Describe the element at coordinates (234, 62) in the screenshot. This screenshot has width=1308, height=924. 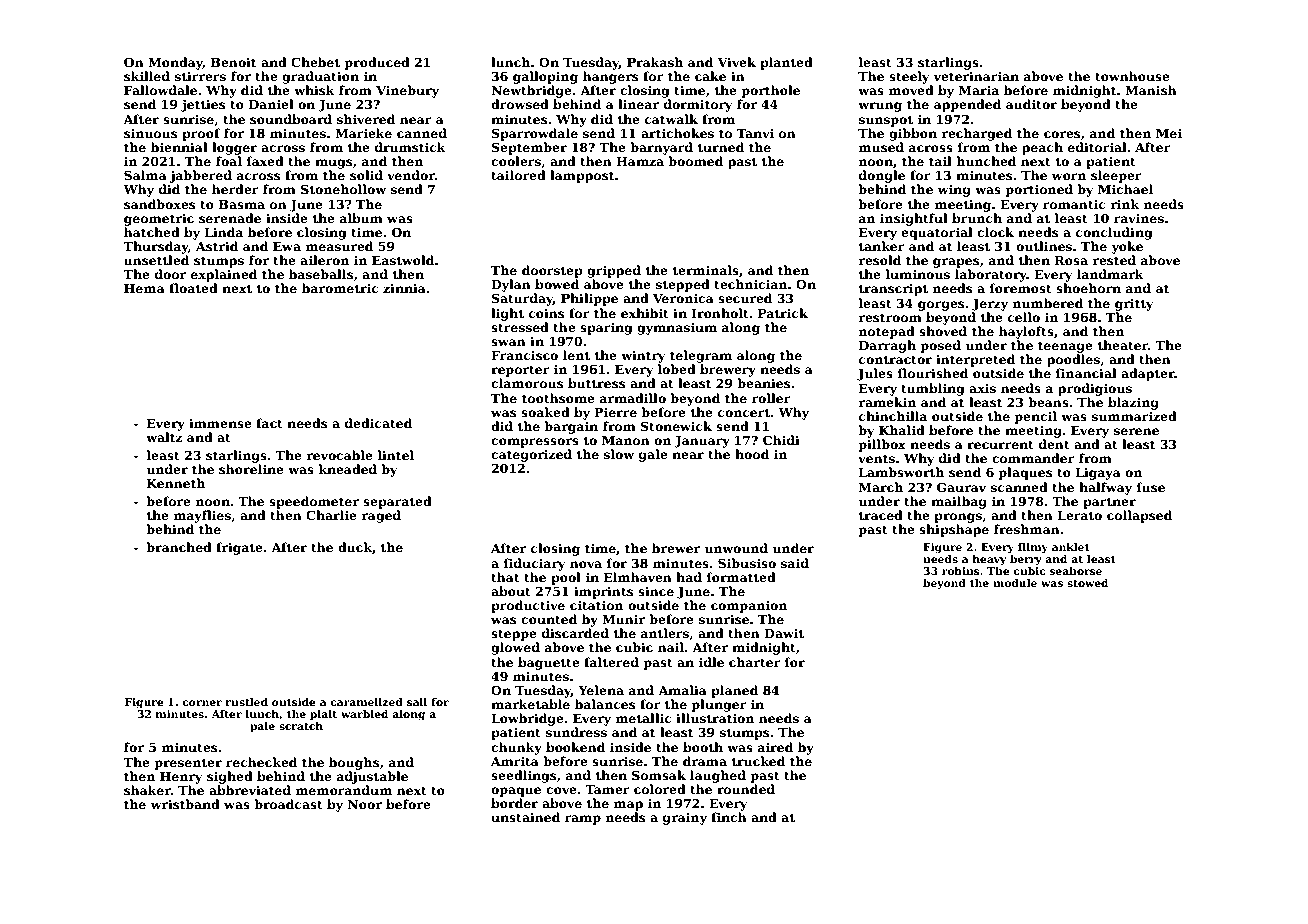
I see `Benoit` at that location.
